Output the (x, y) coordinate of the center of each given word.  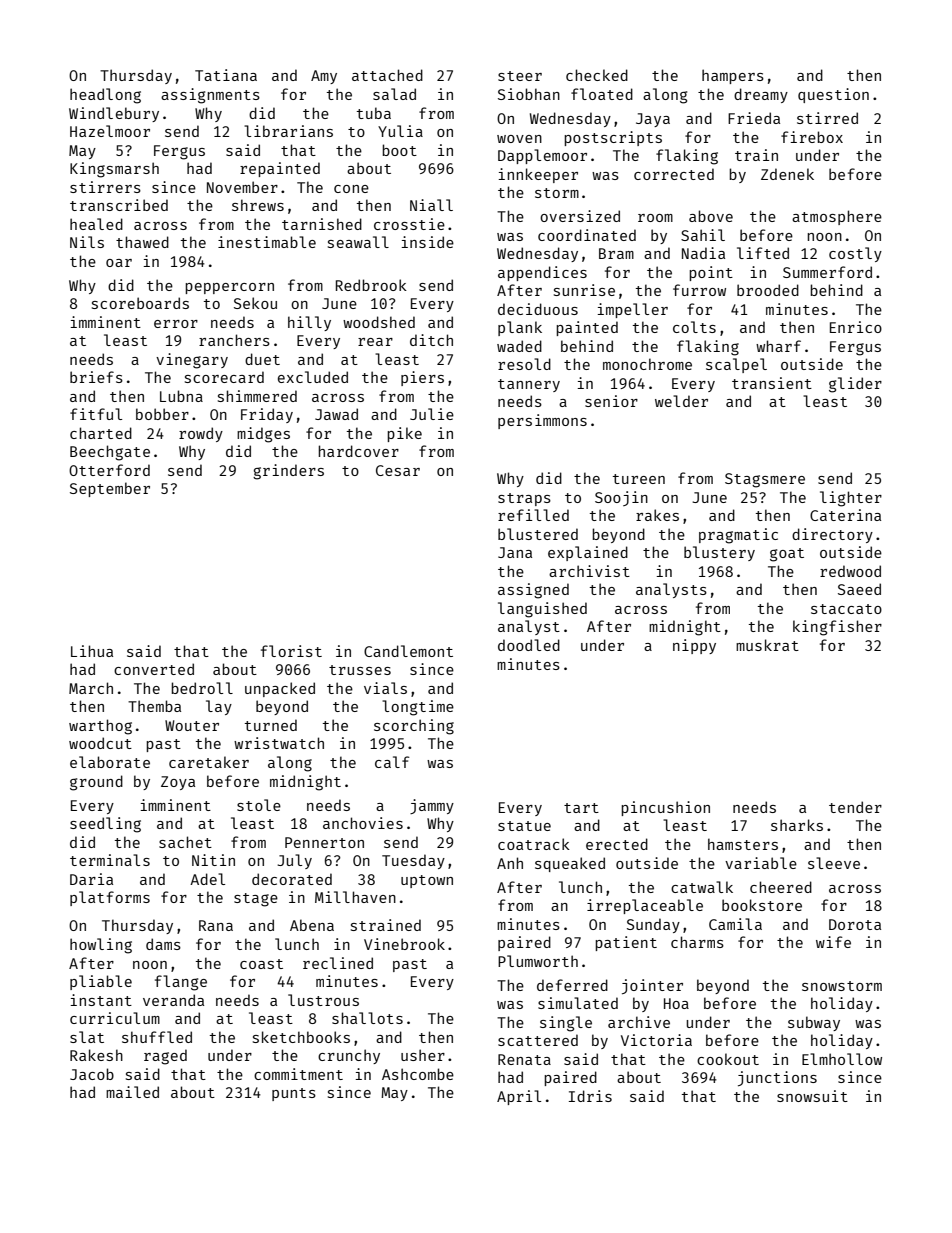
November (242, 187)
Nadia (703, 253)
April (519, 1097)
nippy (694, 646)
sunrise (584, 290)
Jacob (92, 1074)
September (110, 489)
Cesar (398, 470)
